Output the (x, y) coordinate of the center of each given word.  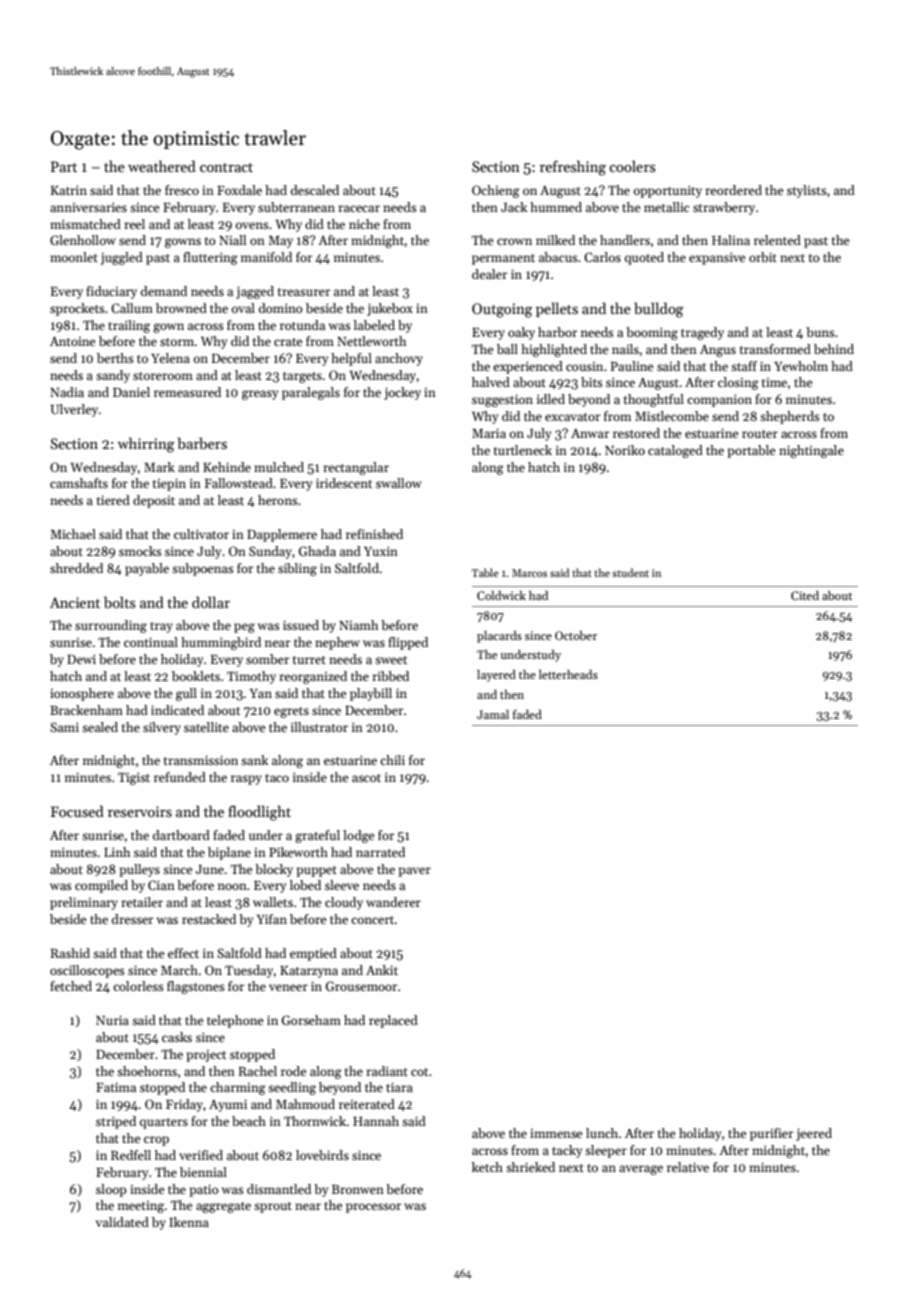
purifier (771, 1134)
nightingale (811, 451)
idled (551, 399)
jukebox (390, 309)
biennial (203, 1172)
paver (414, 872)
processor (373, 1208)
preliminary (84, 903)
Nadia (67, 392)
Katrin (69, 190)
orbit (763, 257)
